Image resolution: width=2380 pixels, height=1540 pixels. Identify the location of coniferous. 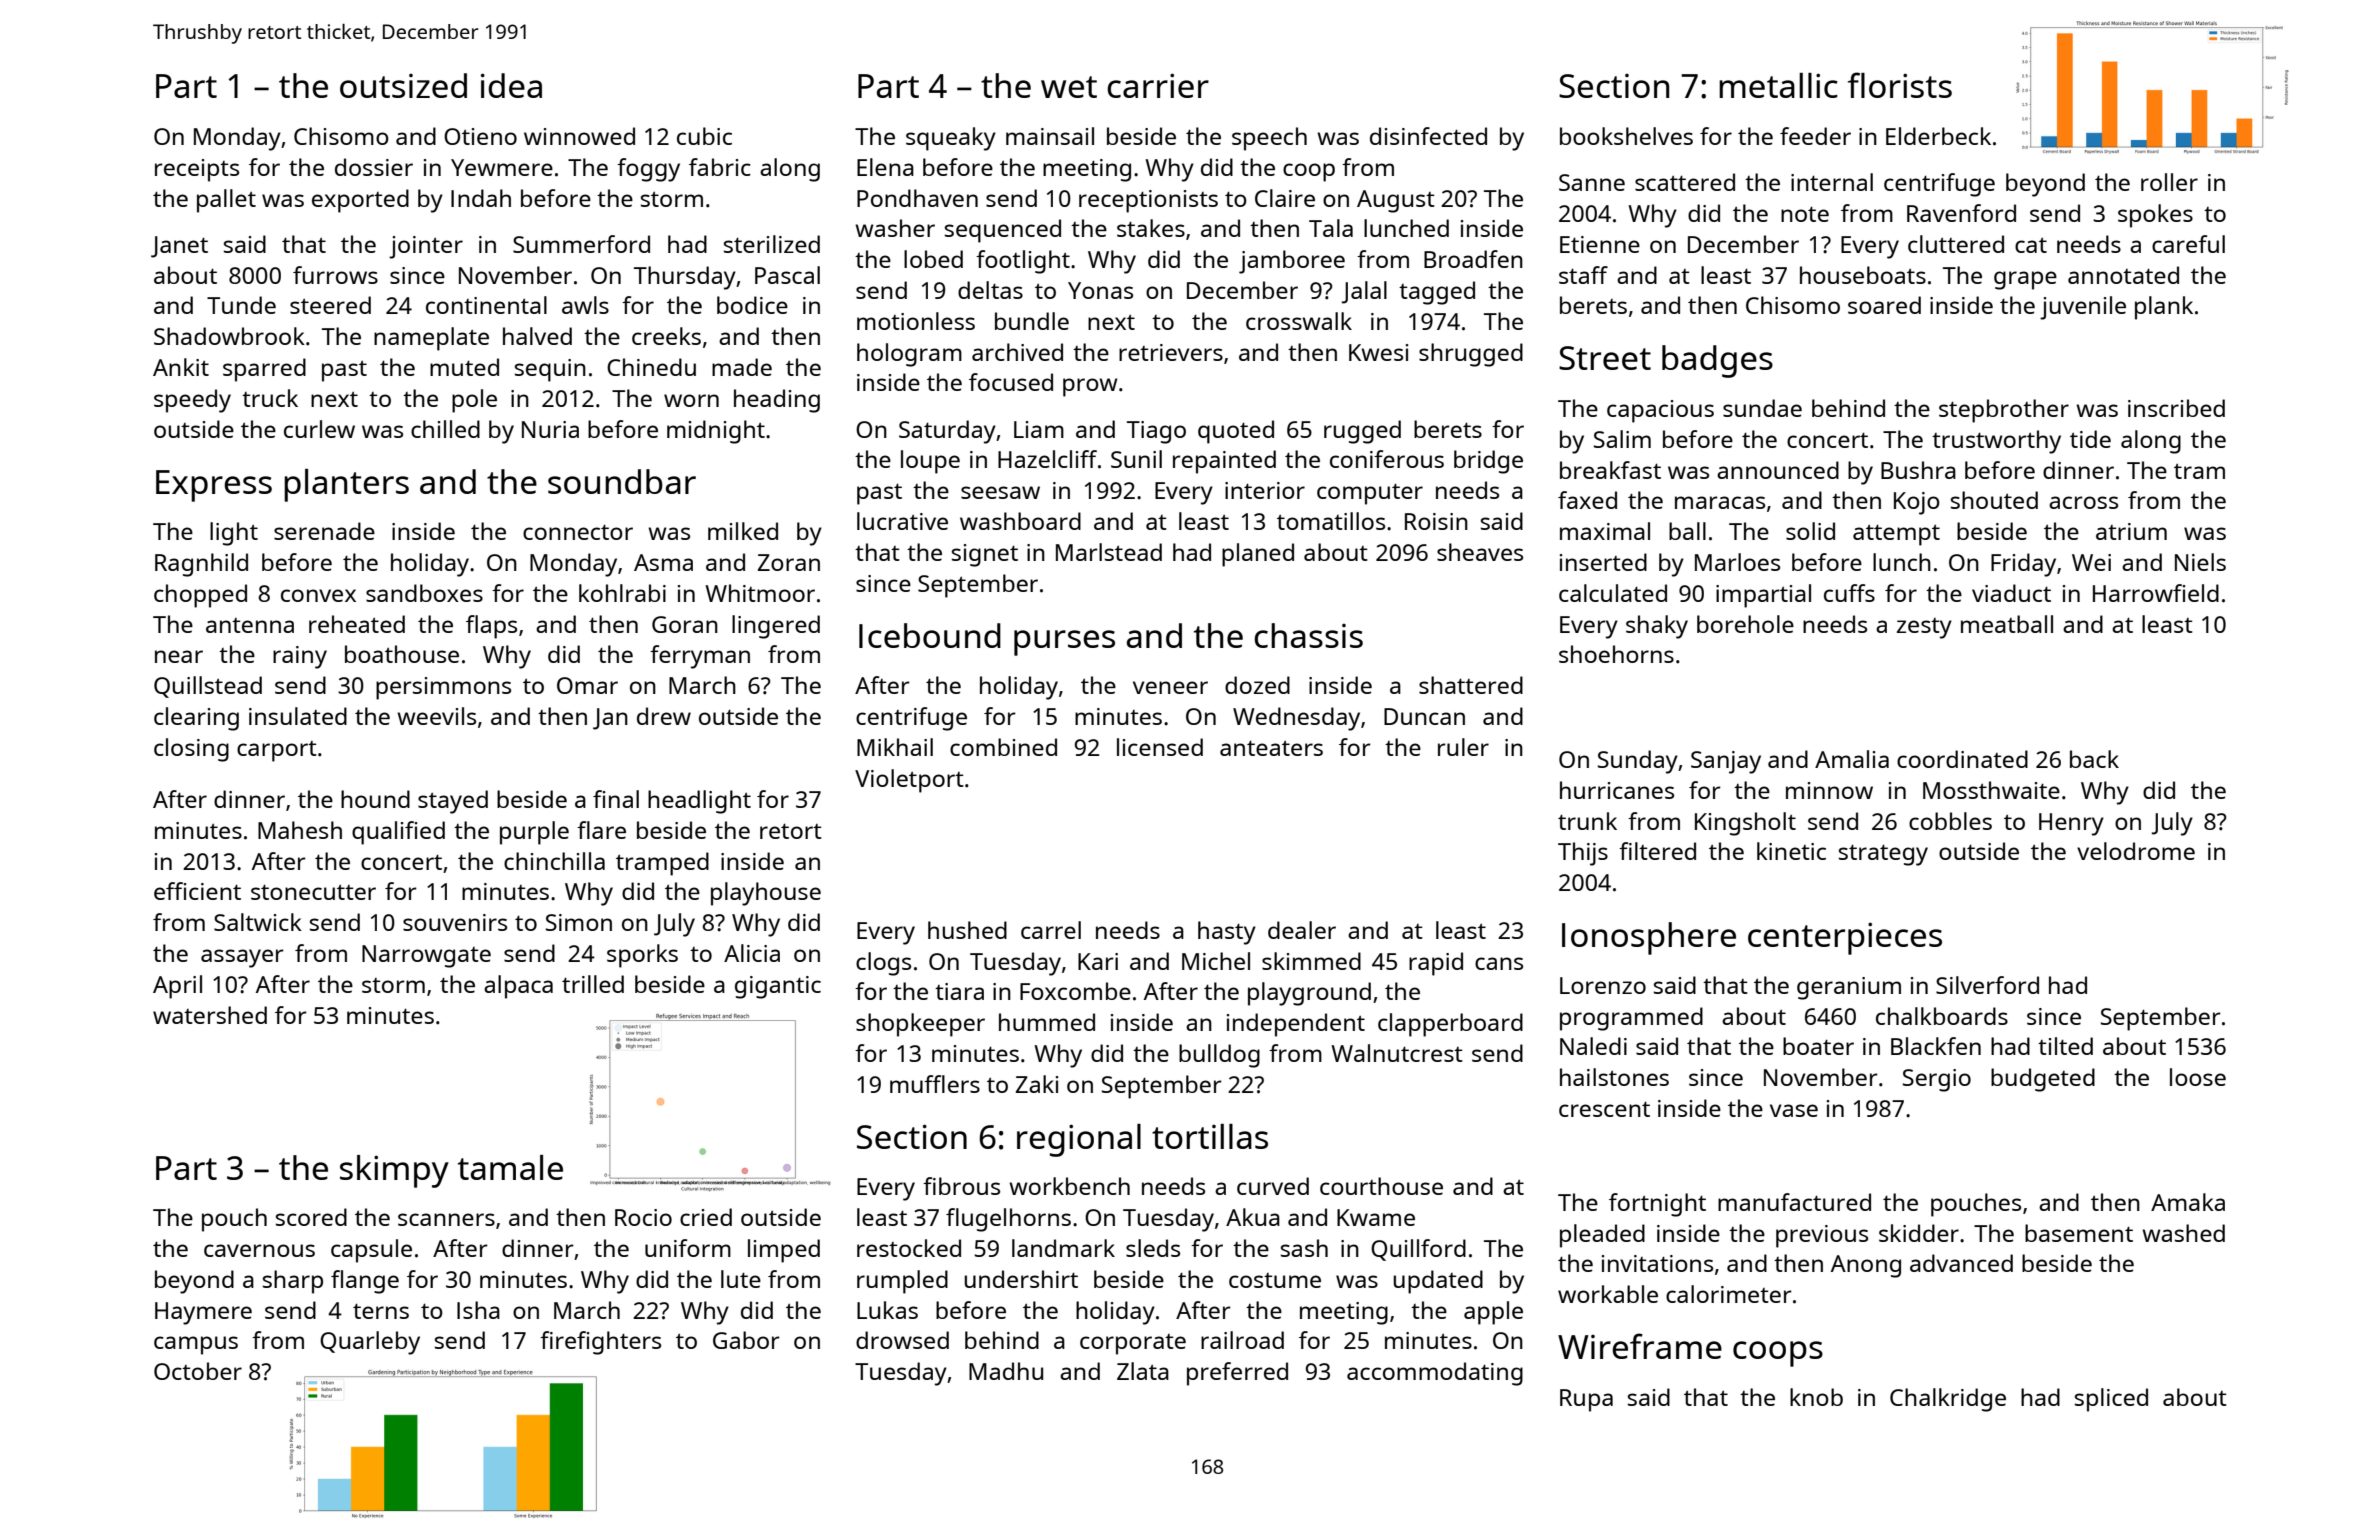
(1387, 459).
